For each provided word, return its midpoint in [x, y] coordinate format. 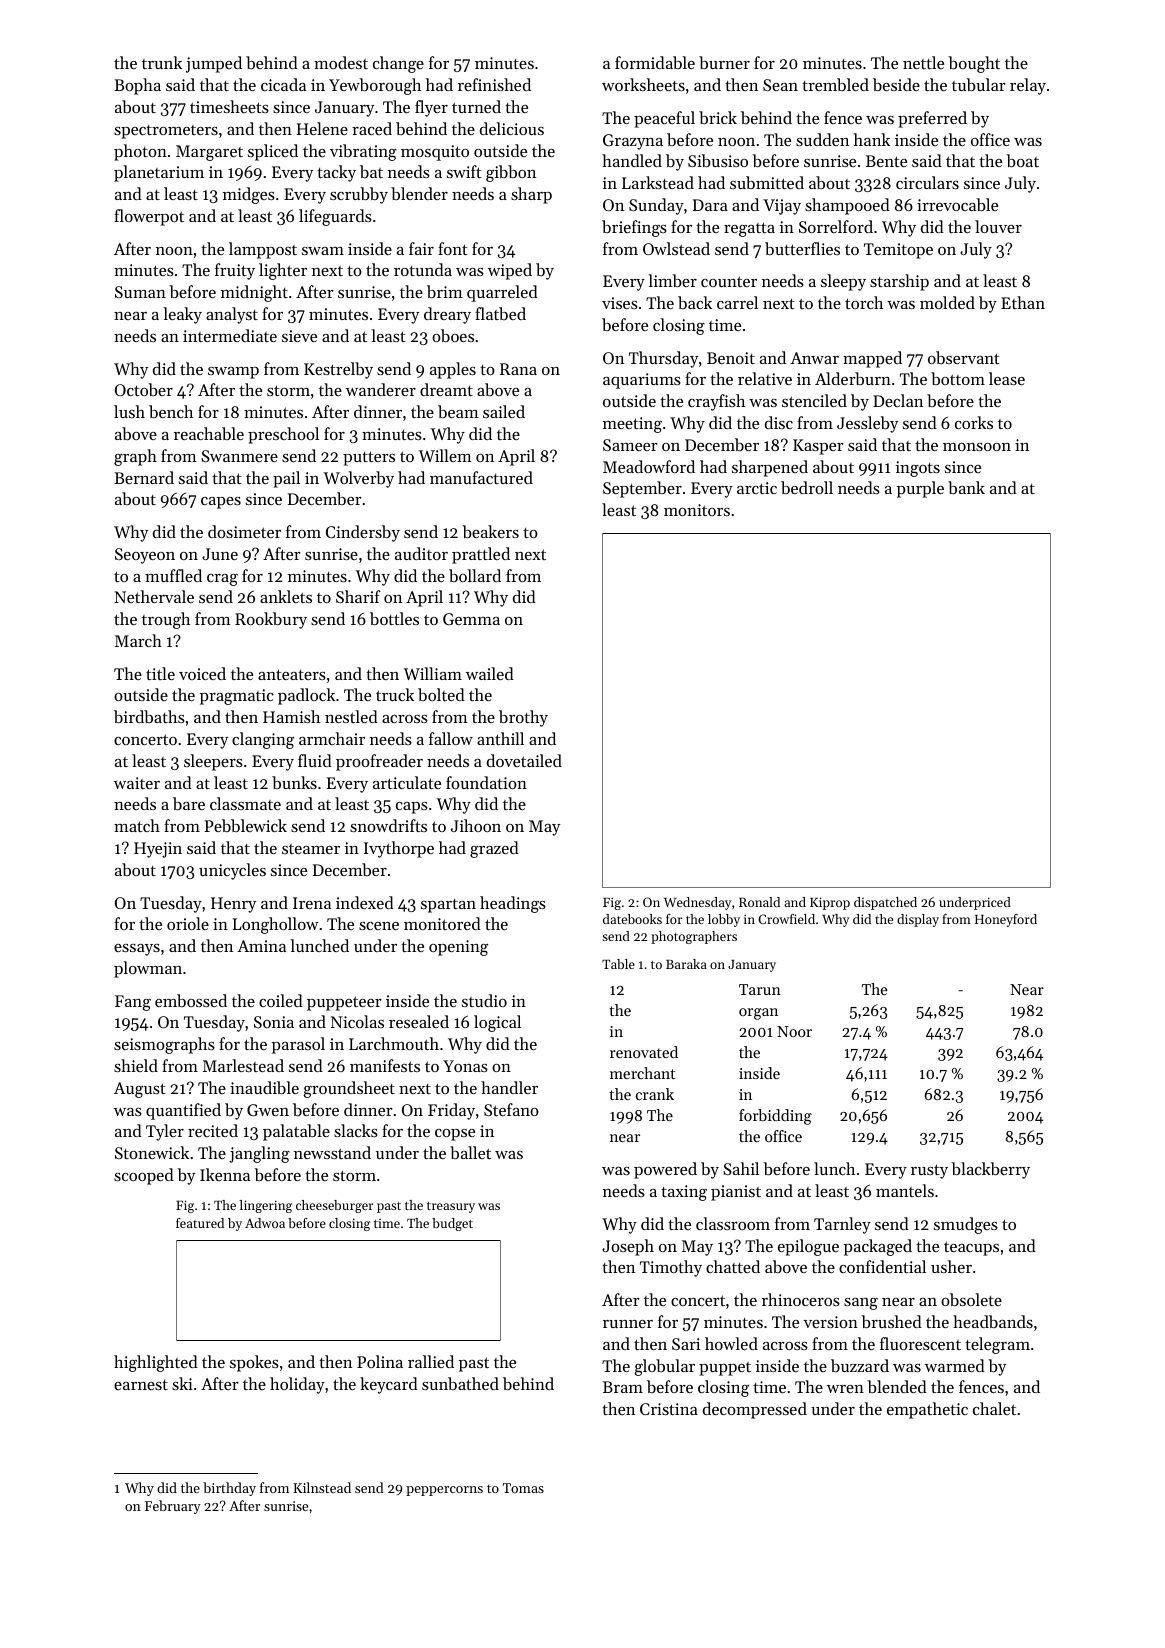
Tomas [523, 1488]
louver [998, 226]
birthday [229, 1489]
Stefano [511, 1109]
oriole [188, 923]
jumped [214, 64]
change [398, 64]
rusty [929, 1171]
